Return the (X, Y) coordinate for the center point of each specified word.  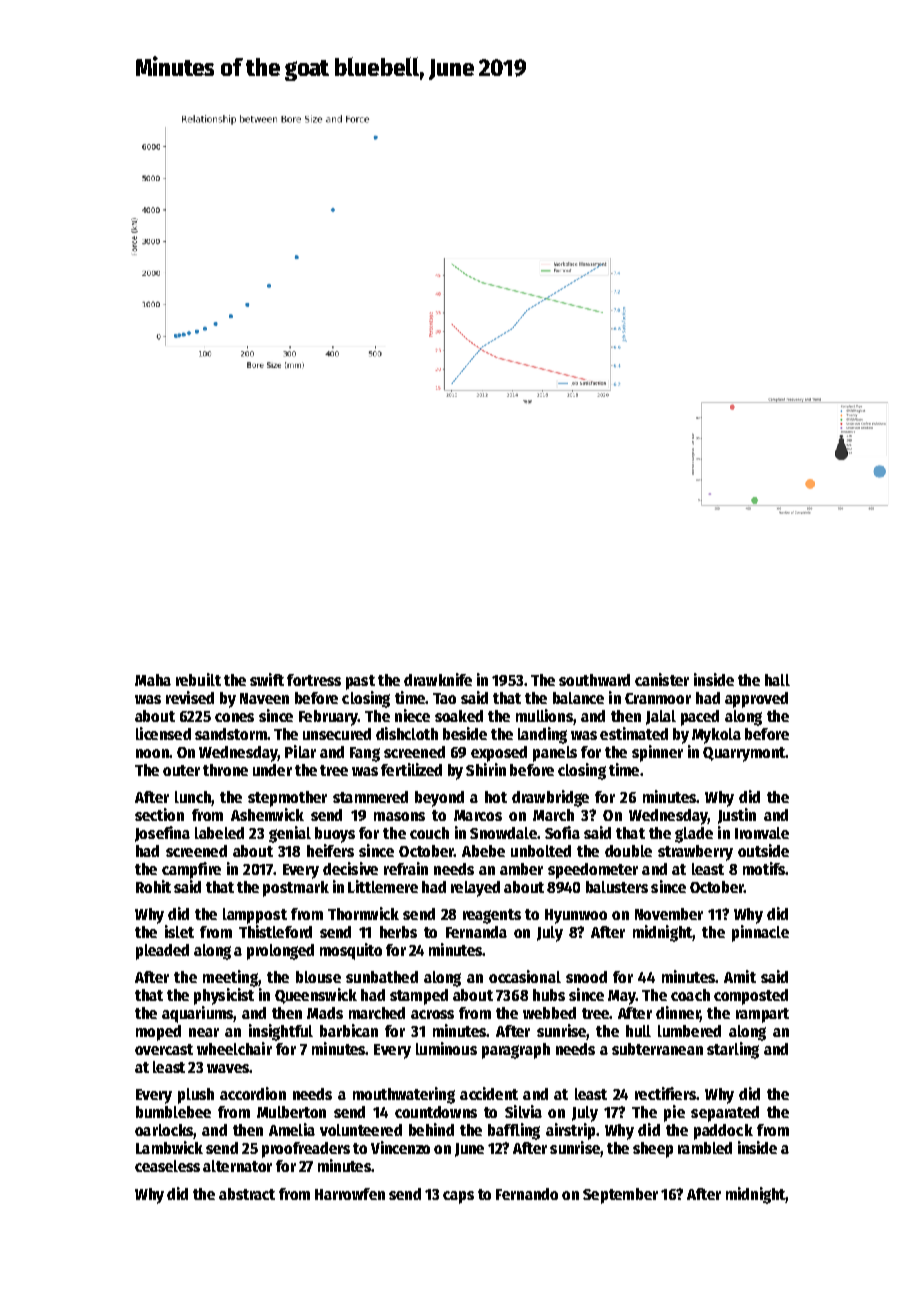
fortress (314, 680)
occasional (525, 976)
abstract (247, 1194)
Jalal (661, 717)
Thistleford (275, 931)
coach (690, 995)
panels (555, 754)
